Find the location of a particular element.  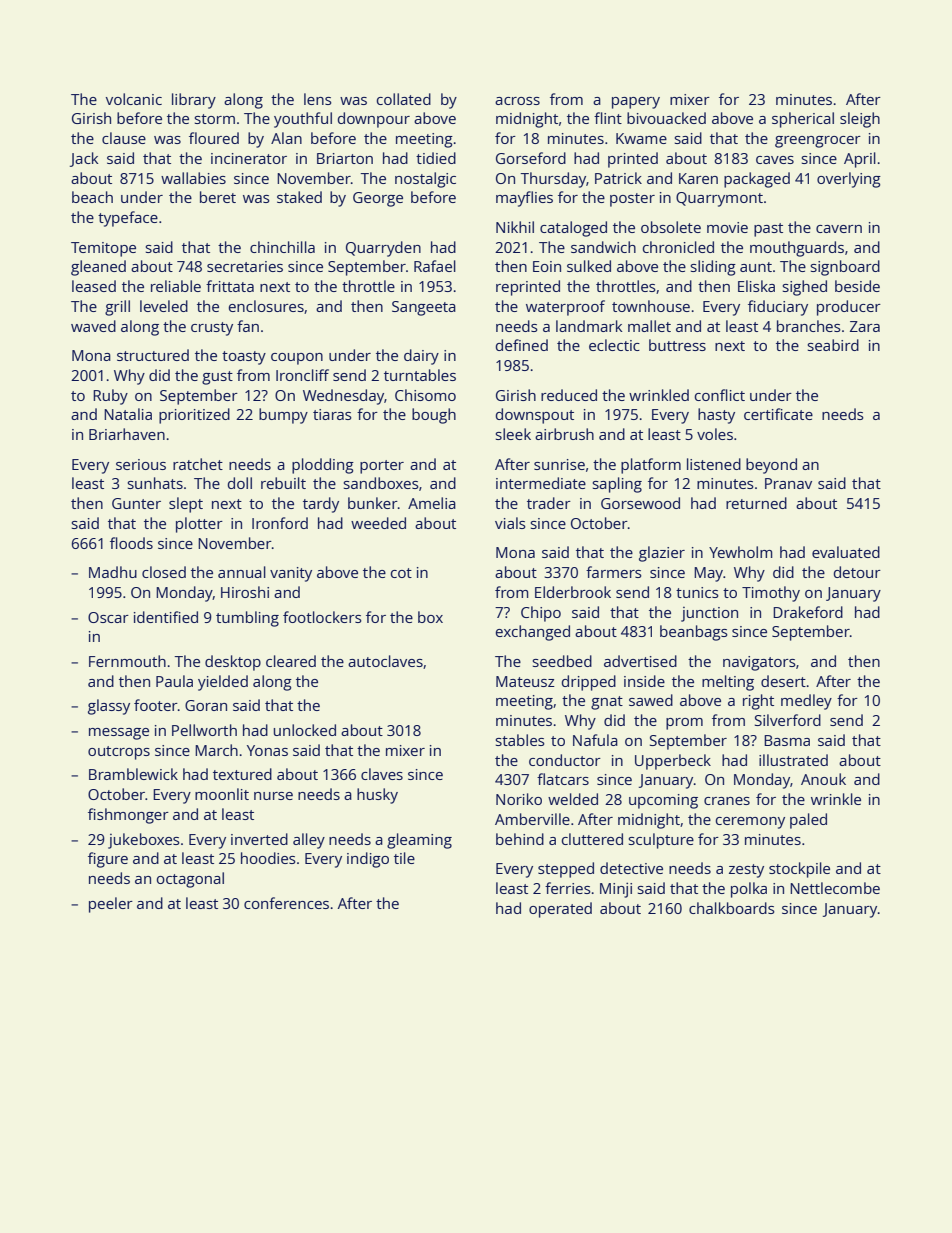

Yewholm is located at coordinates (740, 552).
